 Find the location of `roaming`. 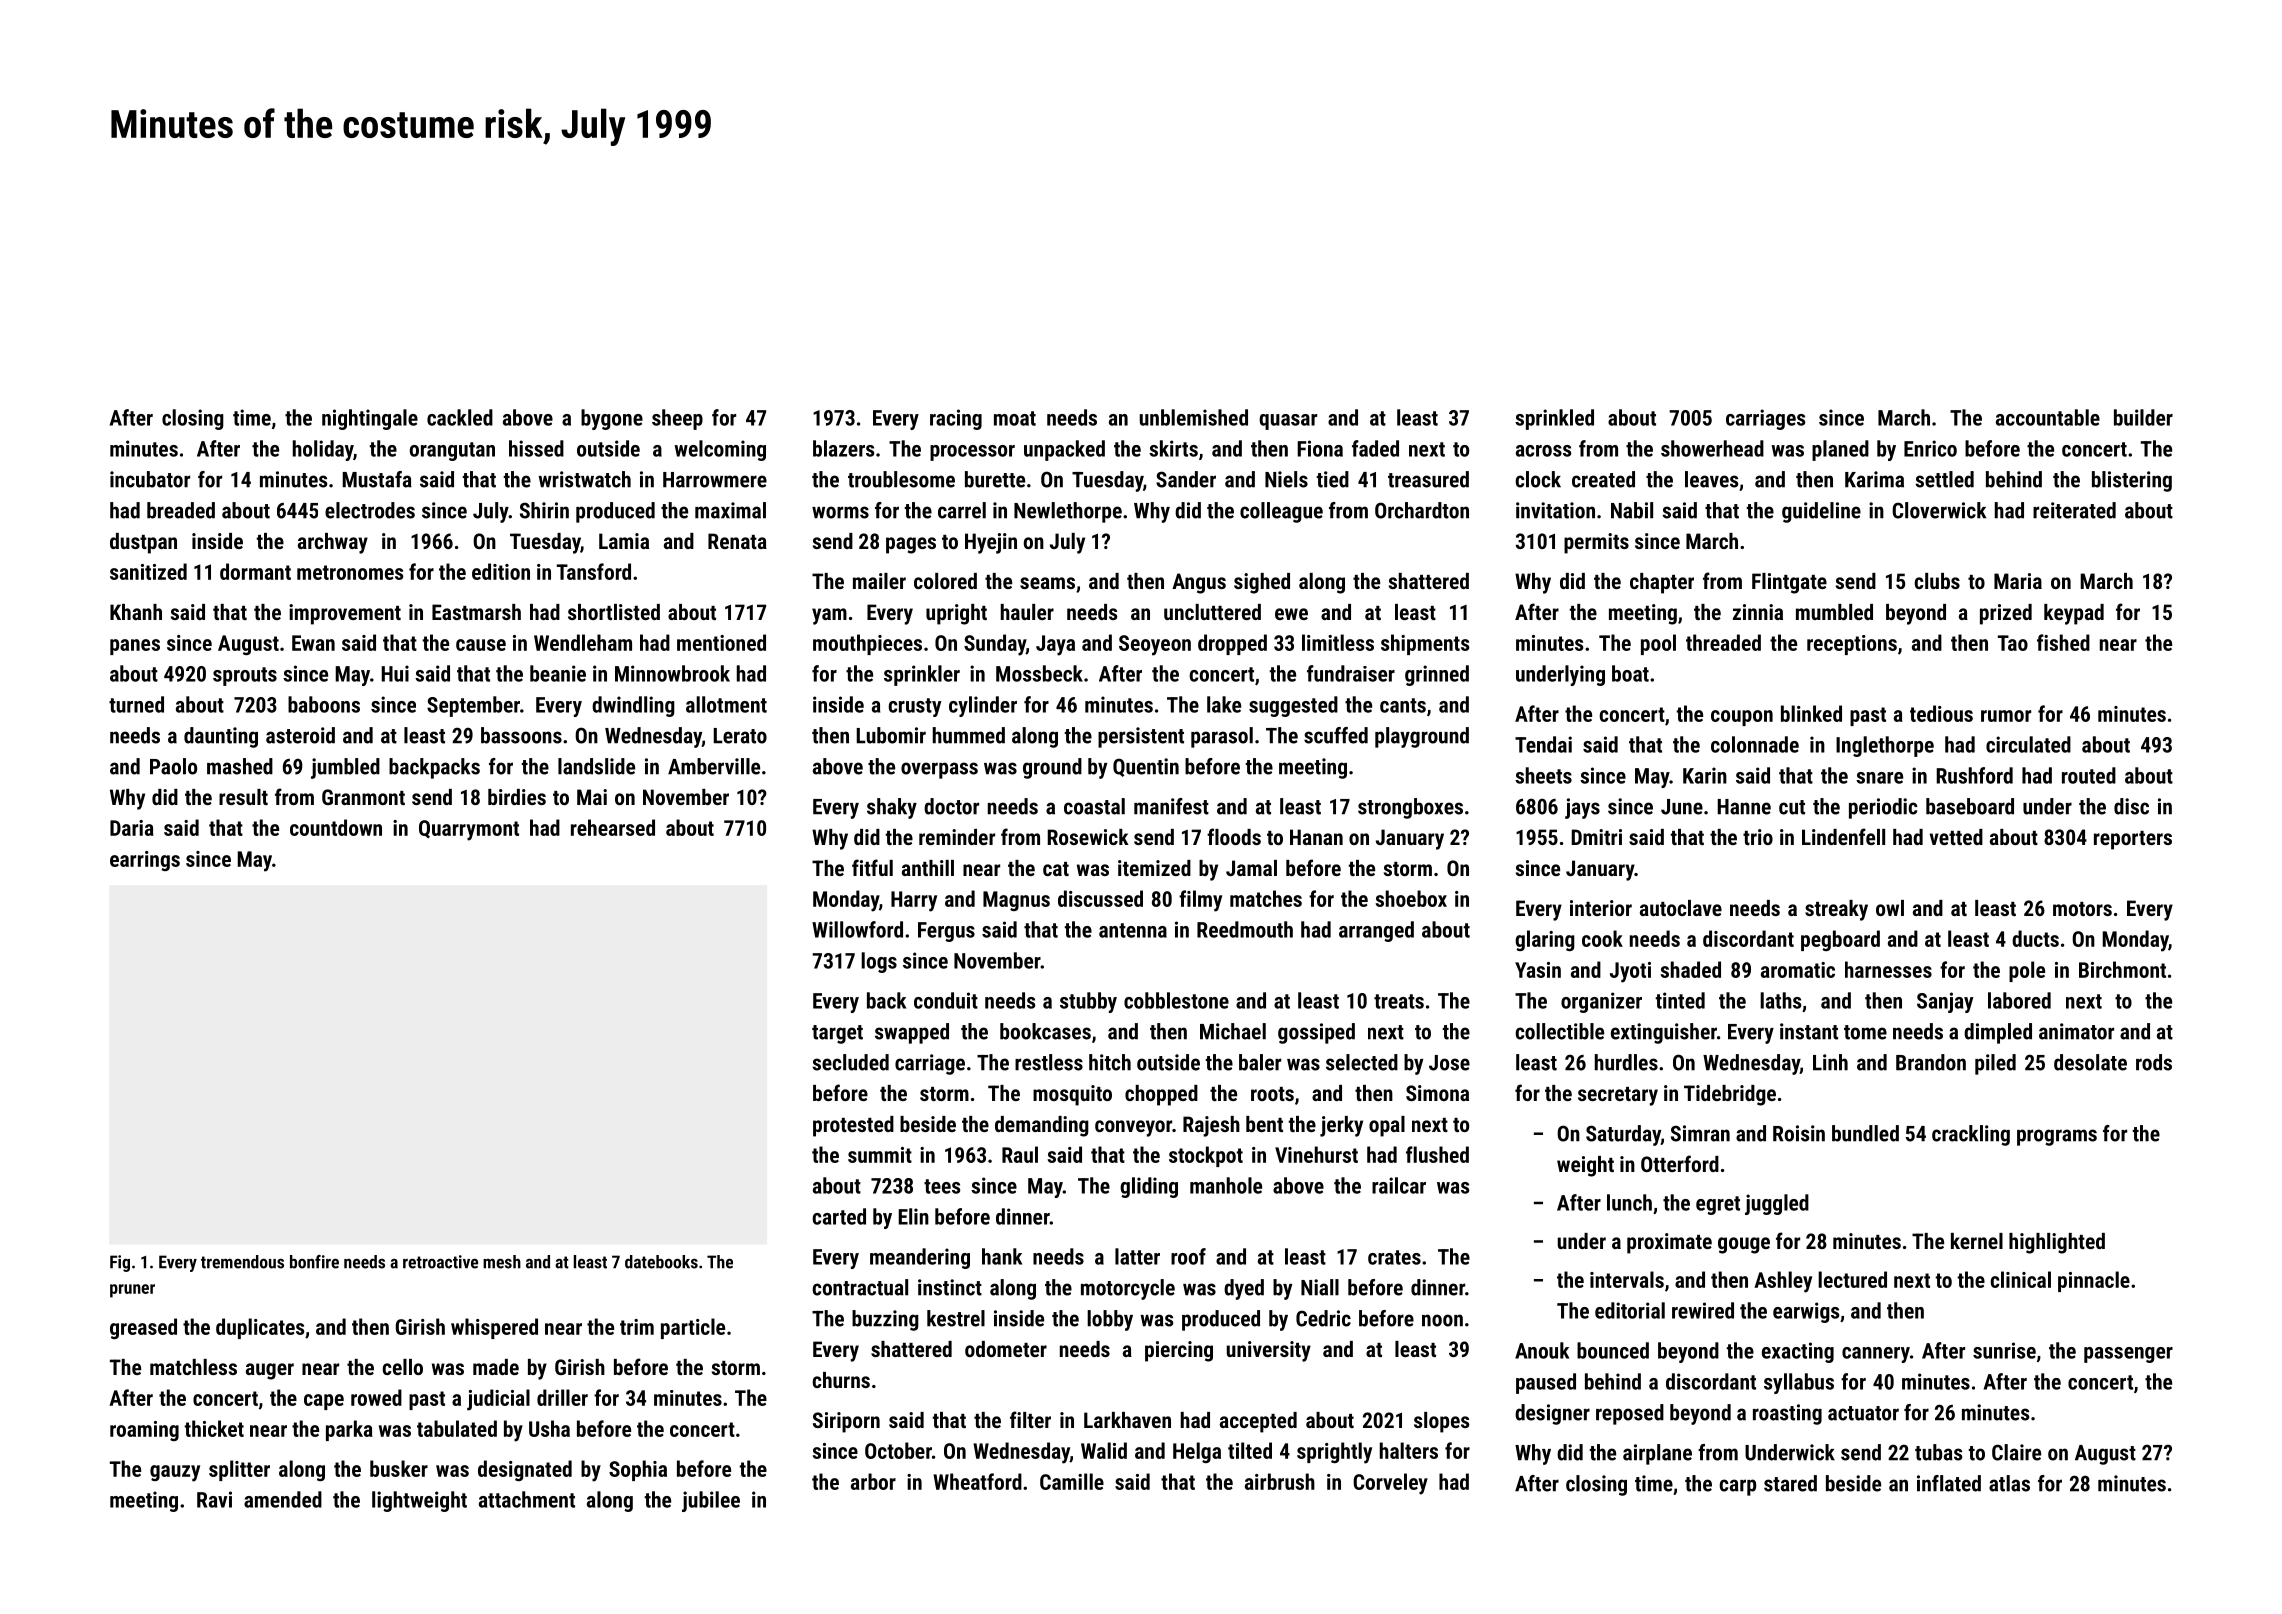

roaming is located at coordinates (144, 1431).
